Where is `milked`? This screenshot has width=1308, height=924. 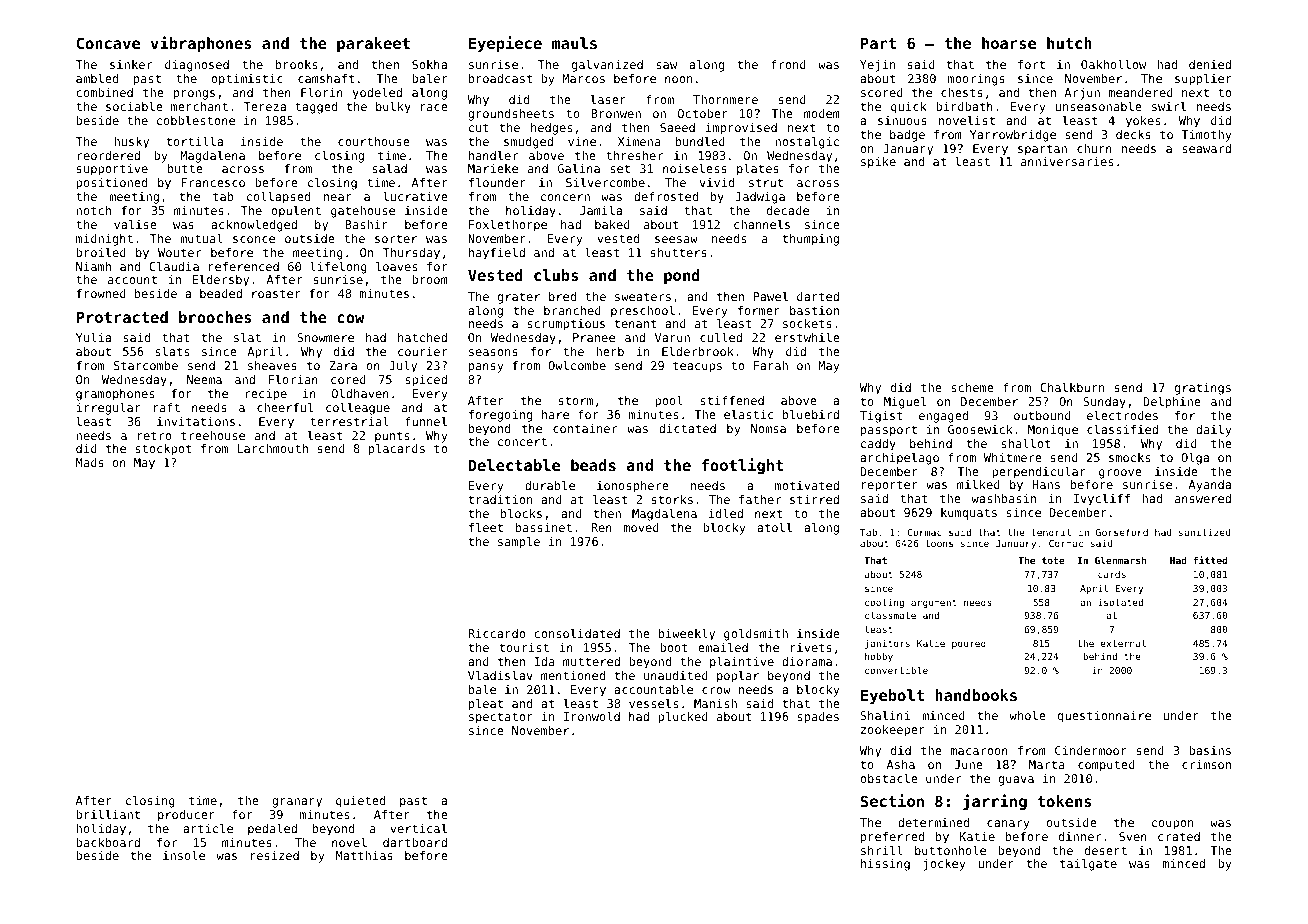
milked is located at coordinates (978, 484).
